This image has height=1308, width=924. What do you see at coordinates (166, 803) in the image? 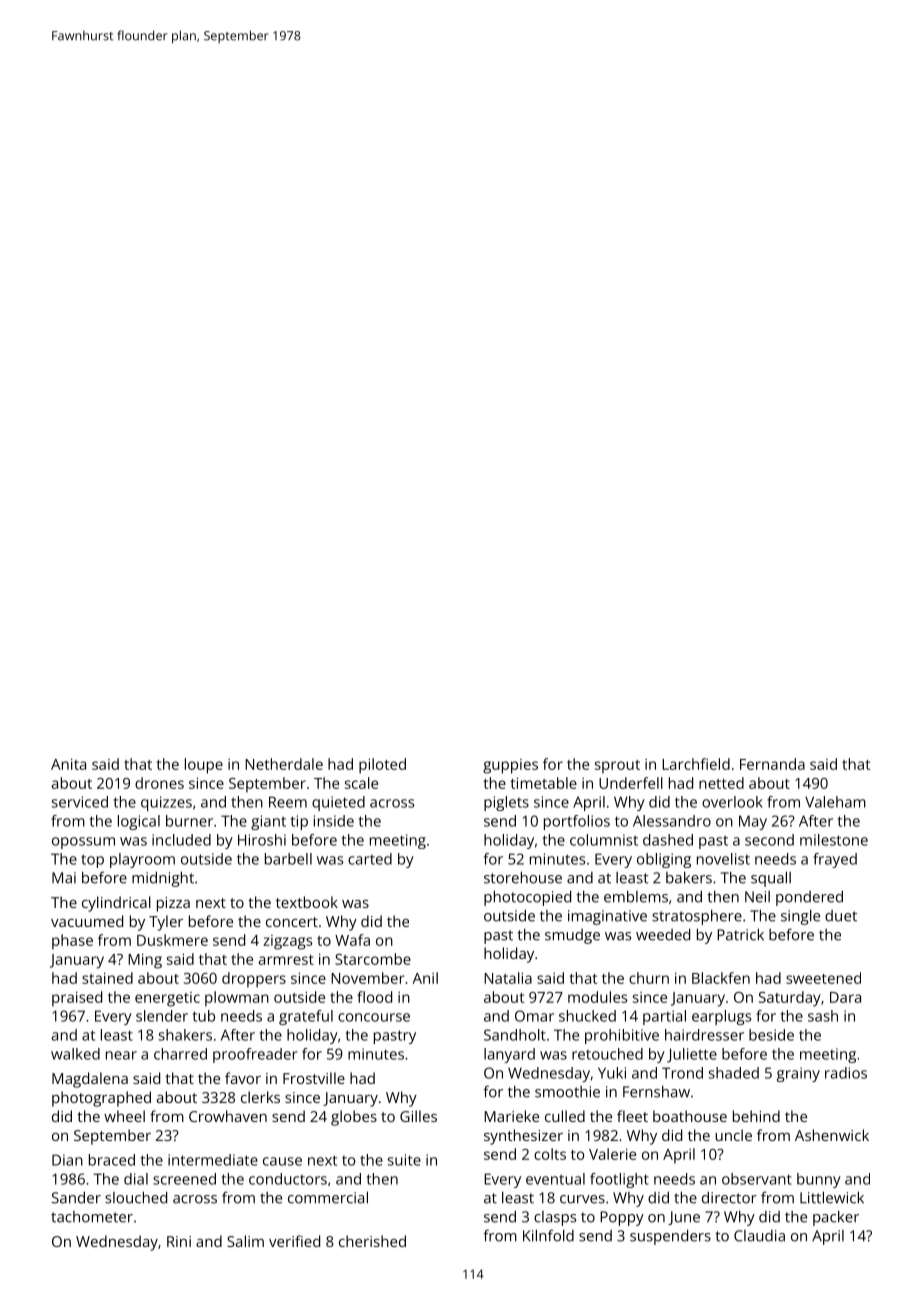
I see `quizzes` at bounding box center [166, 803].
